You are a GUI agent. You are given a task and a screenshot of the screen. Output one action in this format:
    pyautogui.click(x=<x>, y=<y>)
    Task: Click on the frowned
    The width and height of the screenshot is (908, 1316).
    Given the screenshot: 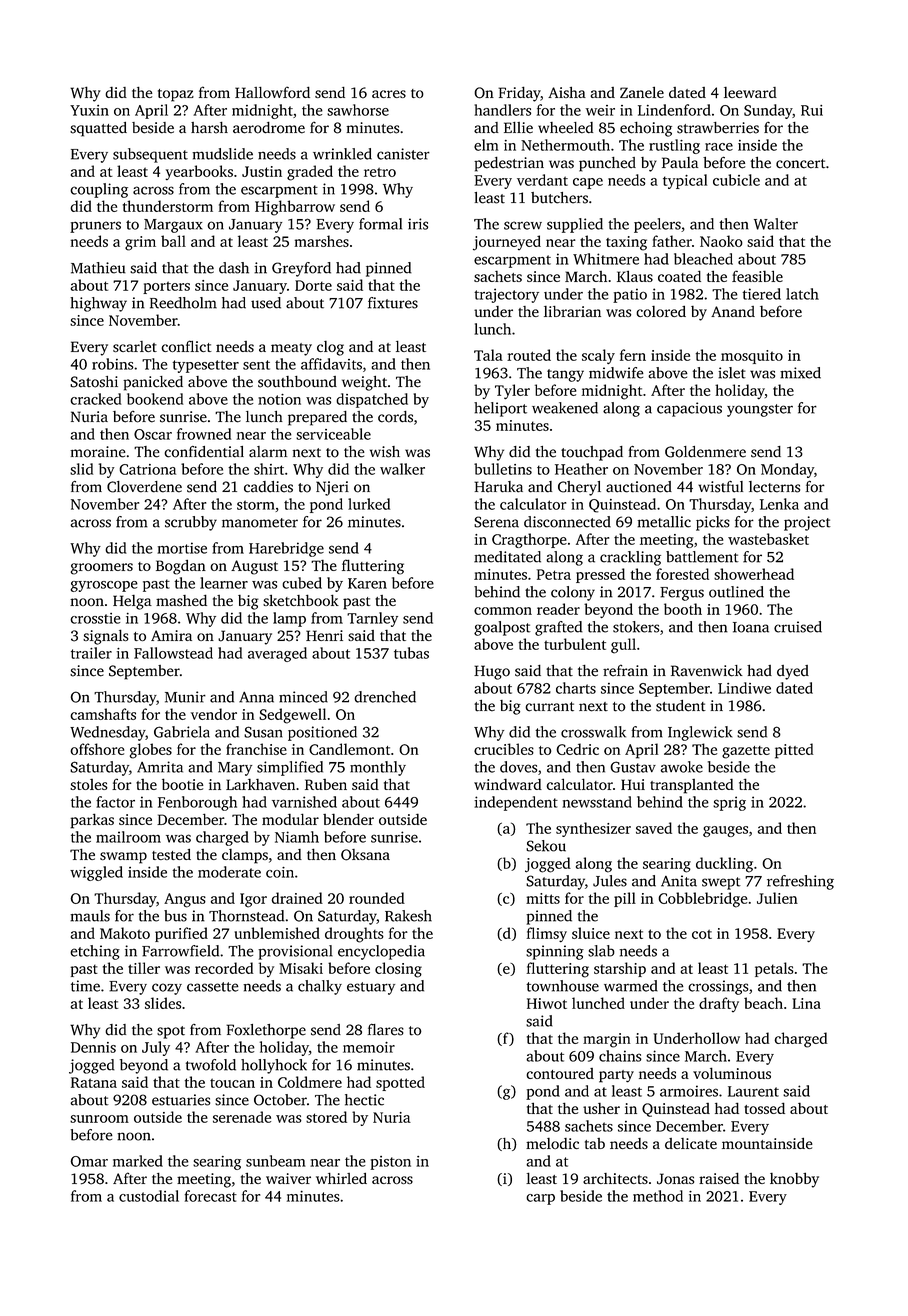 What is the action you would take?
    pyautogui.click(x=204, y=434)
